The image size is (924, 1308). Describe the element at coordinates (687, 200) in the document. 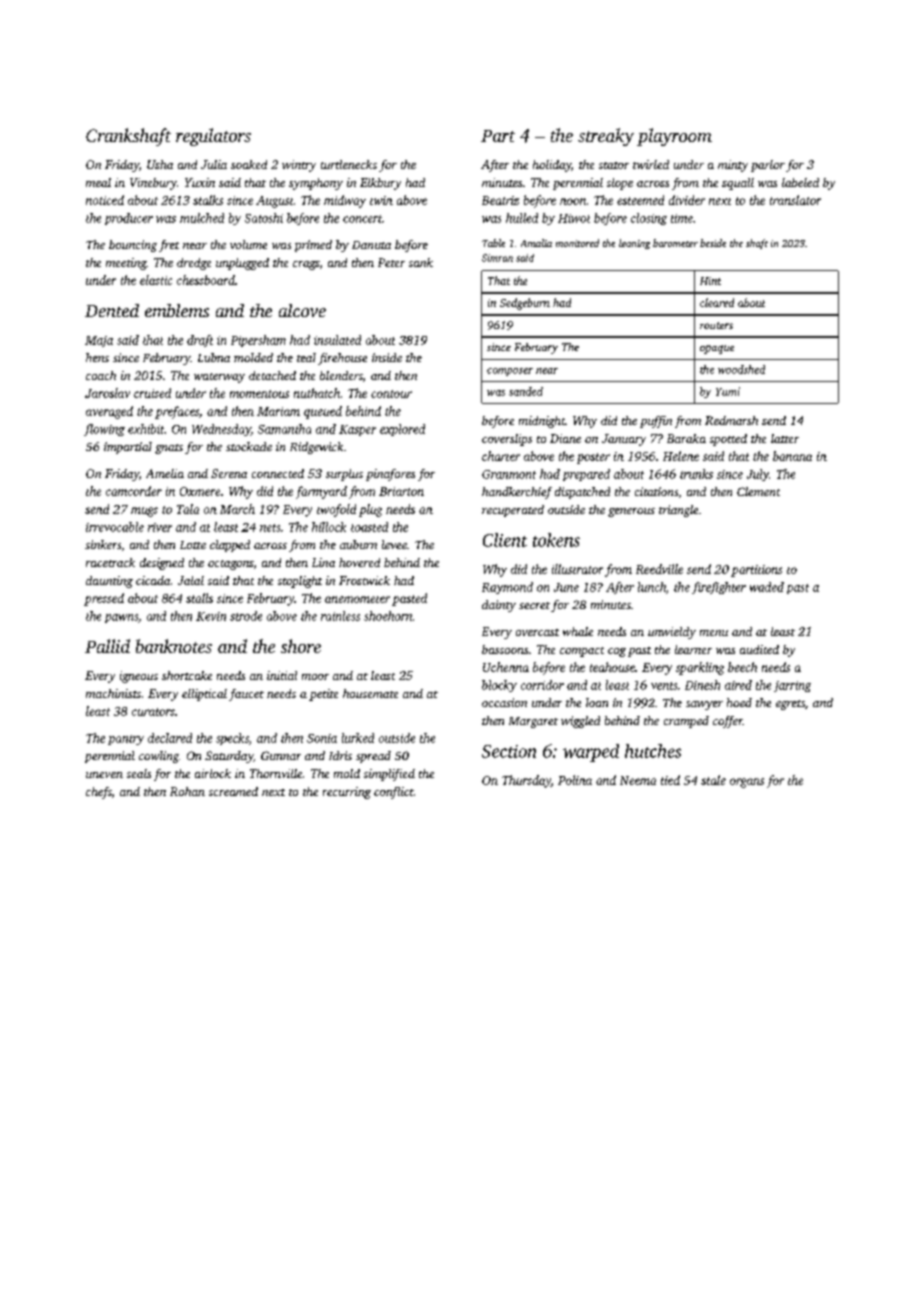

I see `divider` at that location.
